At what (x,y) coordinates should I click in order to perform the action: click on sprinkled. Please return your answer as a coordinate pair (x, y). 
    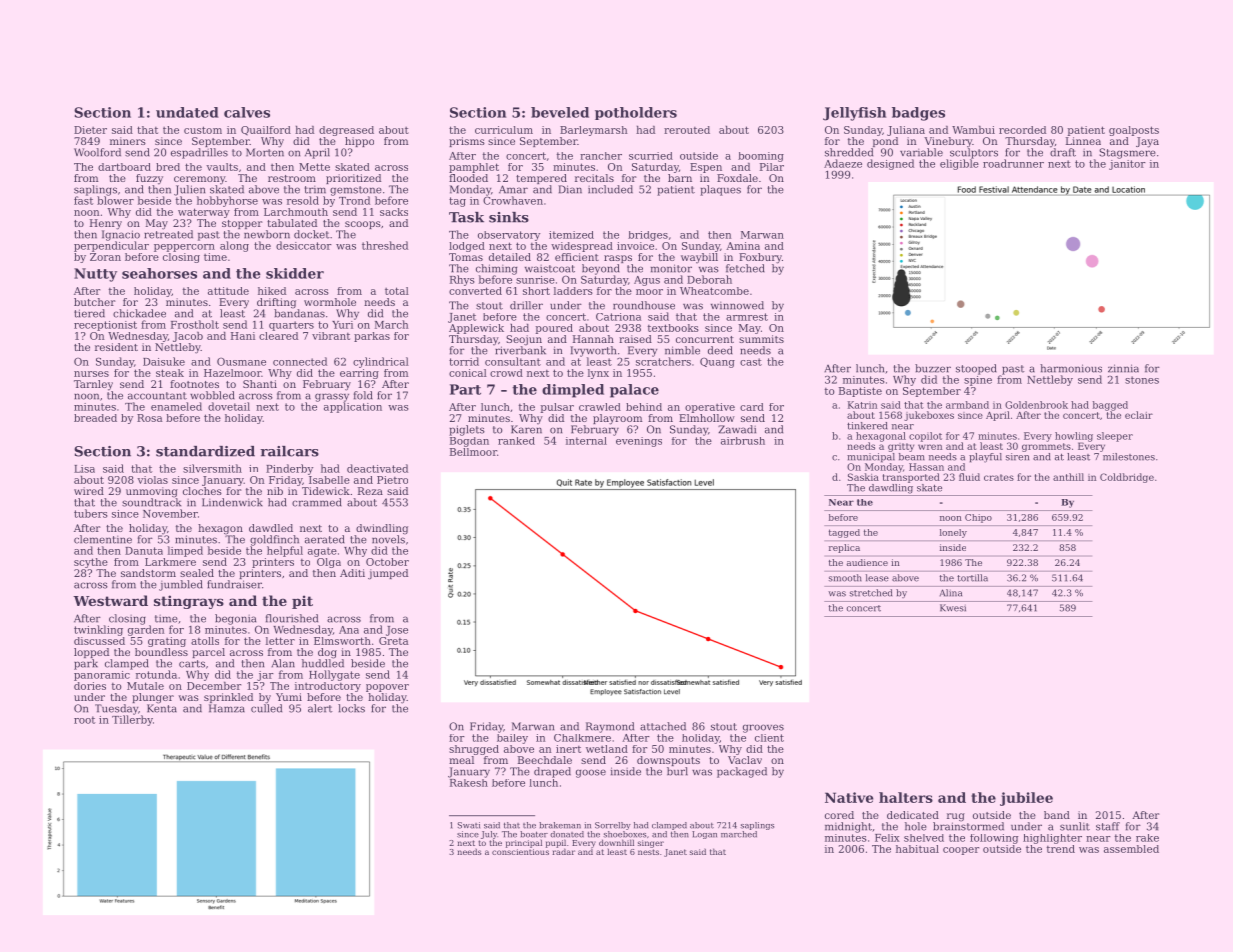
    Looking at the image, I should click on (228, 698).
